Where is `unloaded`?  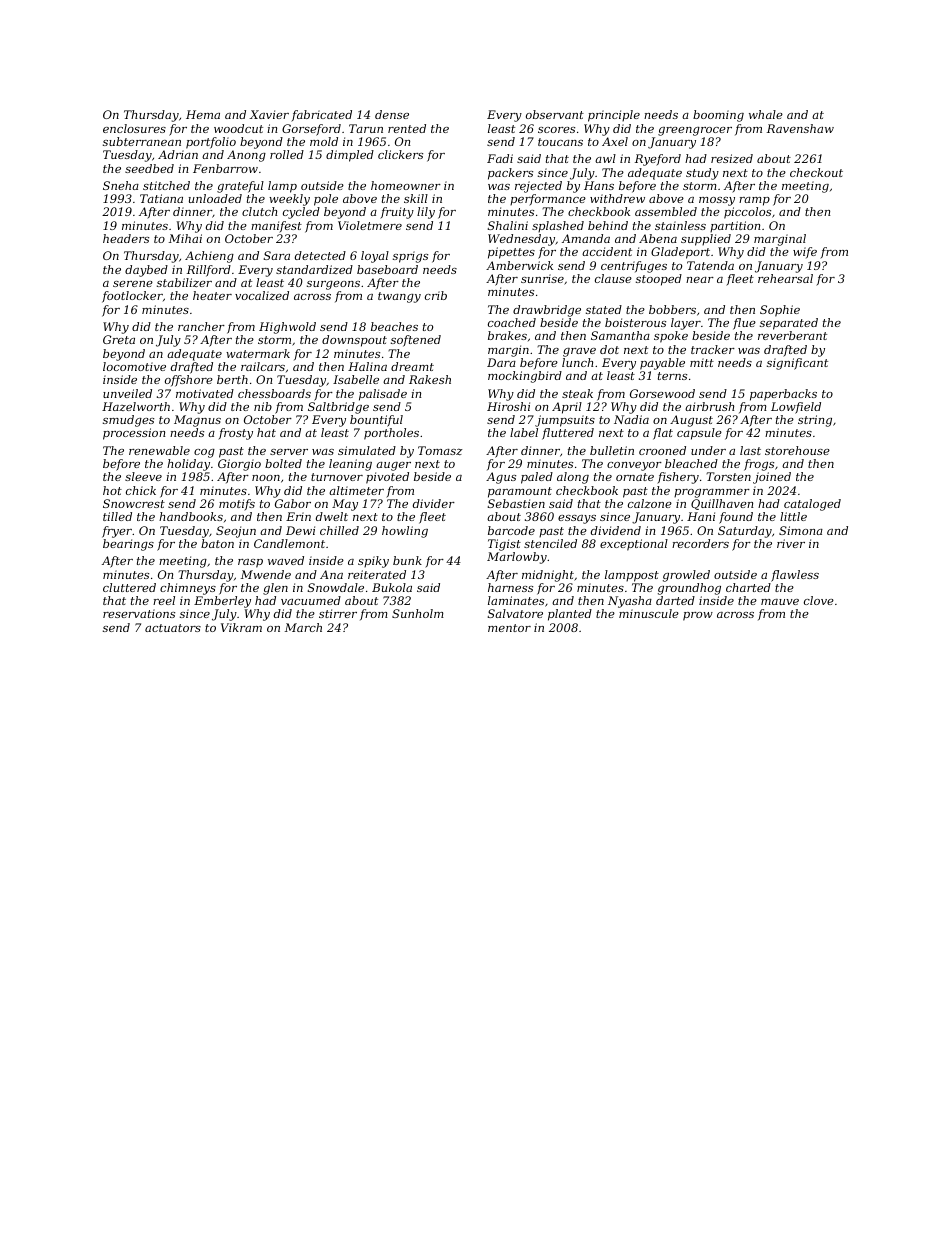
unloaded is located at coordinates (215, 198).
